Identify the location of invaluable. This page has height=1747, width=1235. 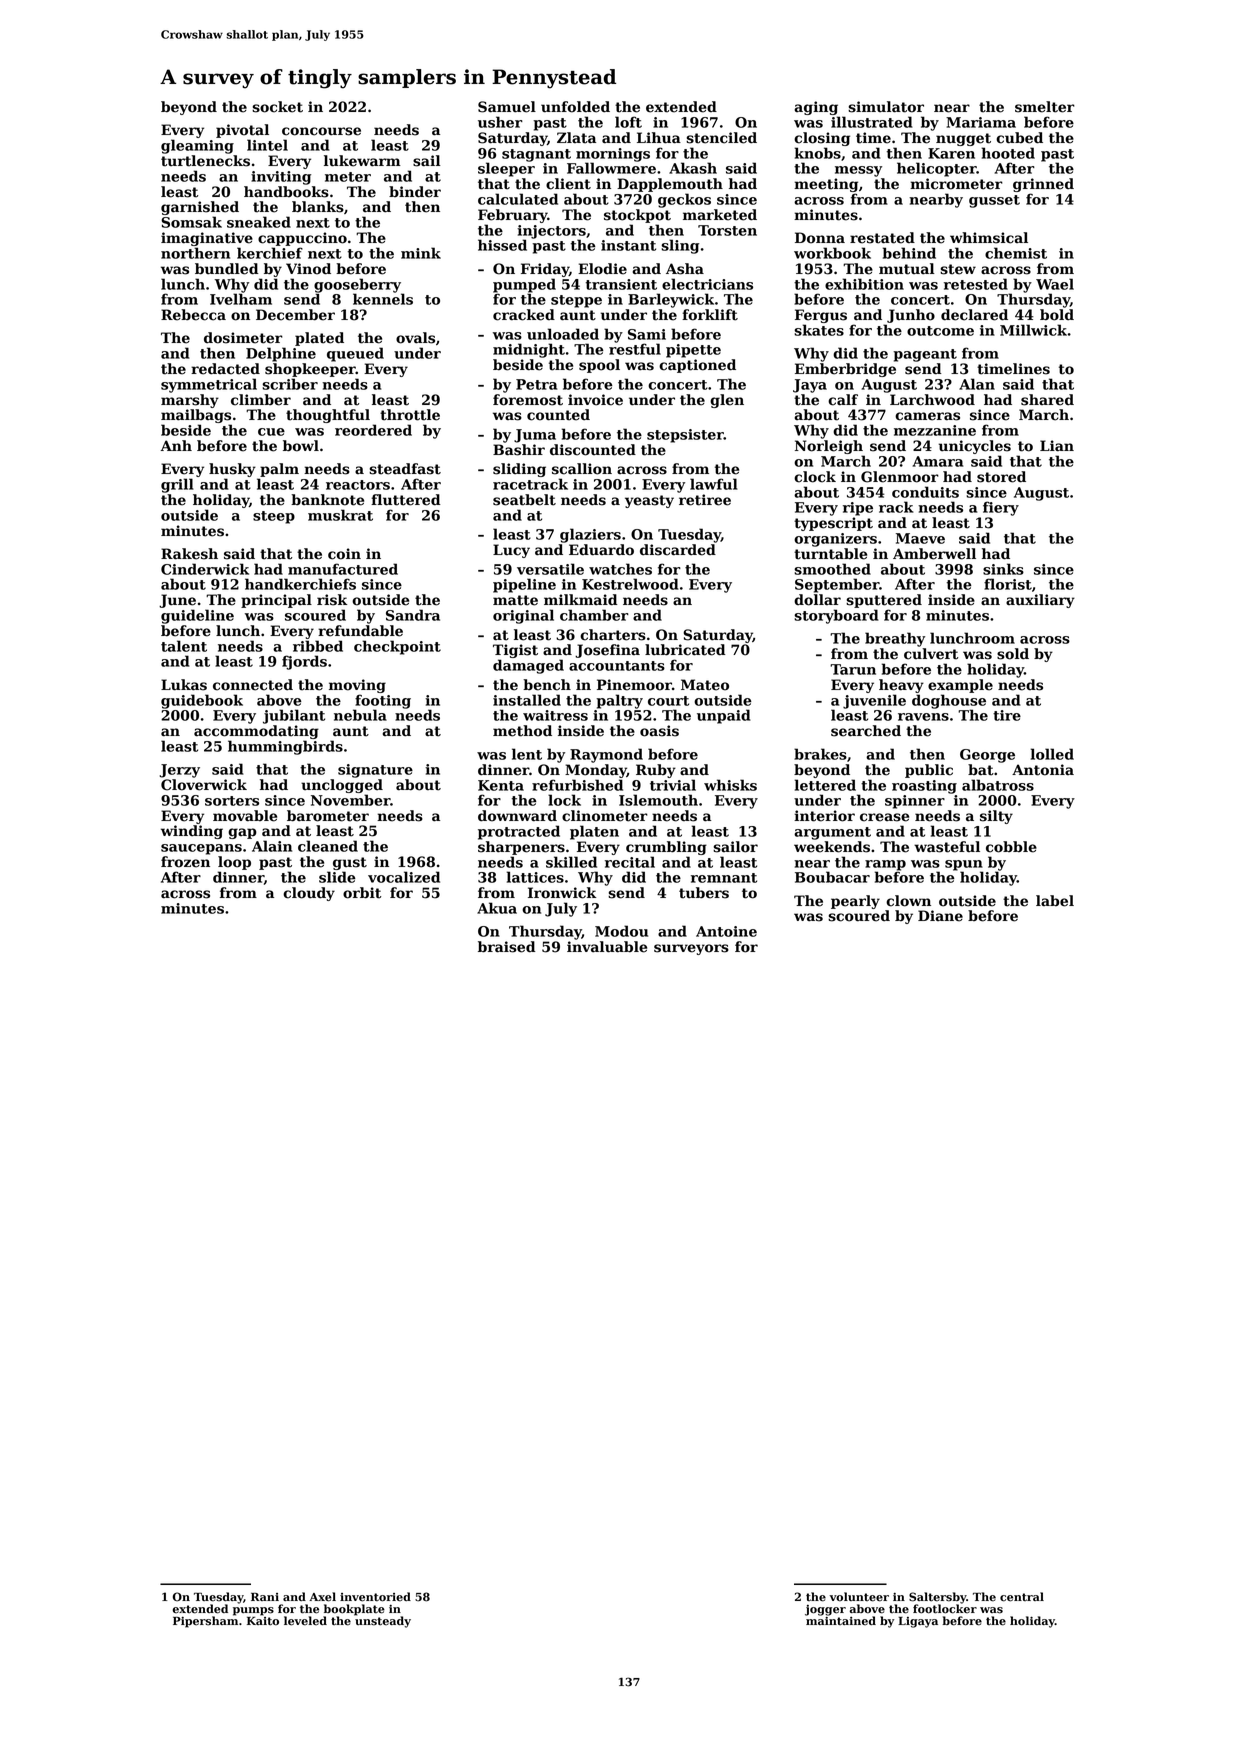
(607, 947).
